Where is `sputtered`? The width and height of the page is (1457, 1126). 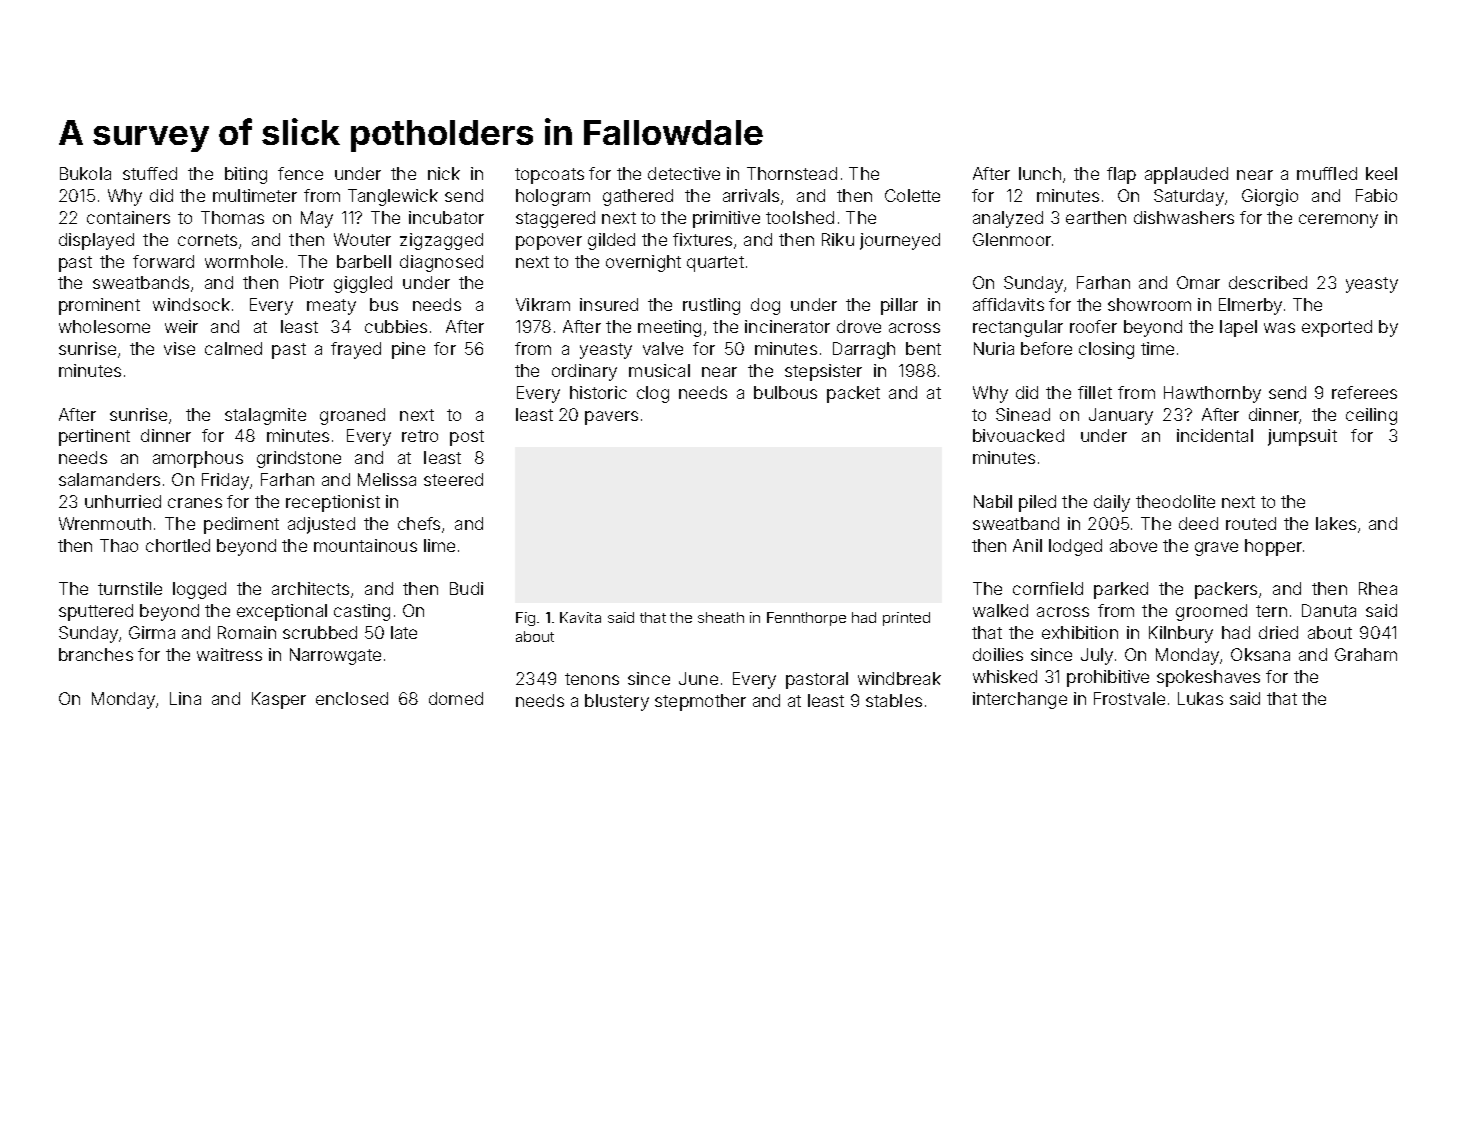 sputtered is located at coordinates (96, 612).
